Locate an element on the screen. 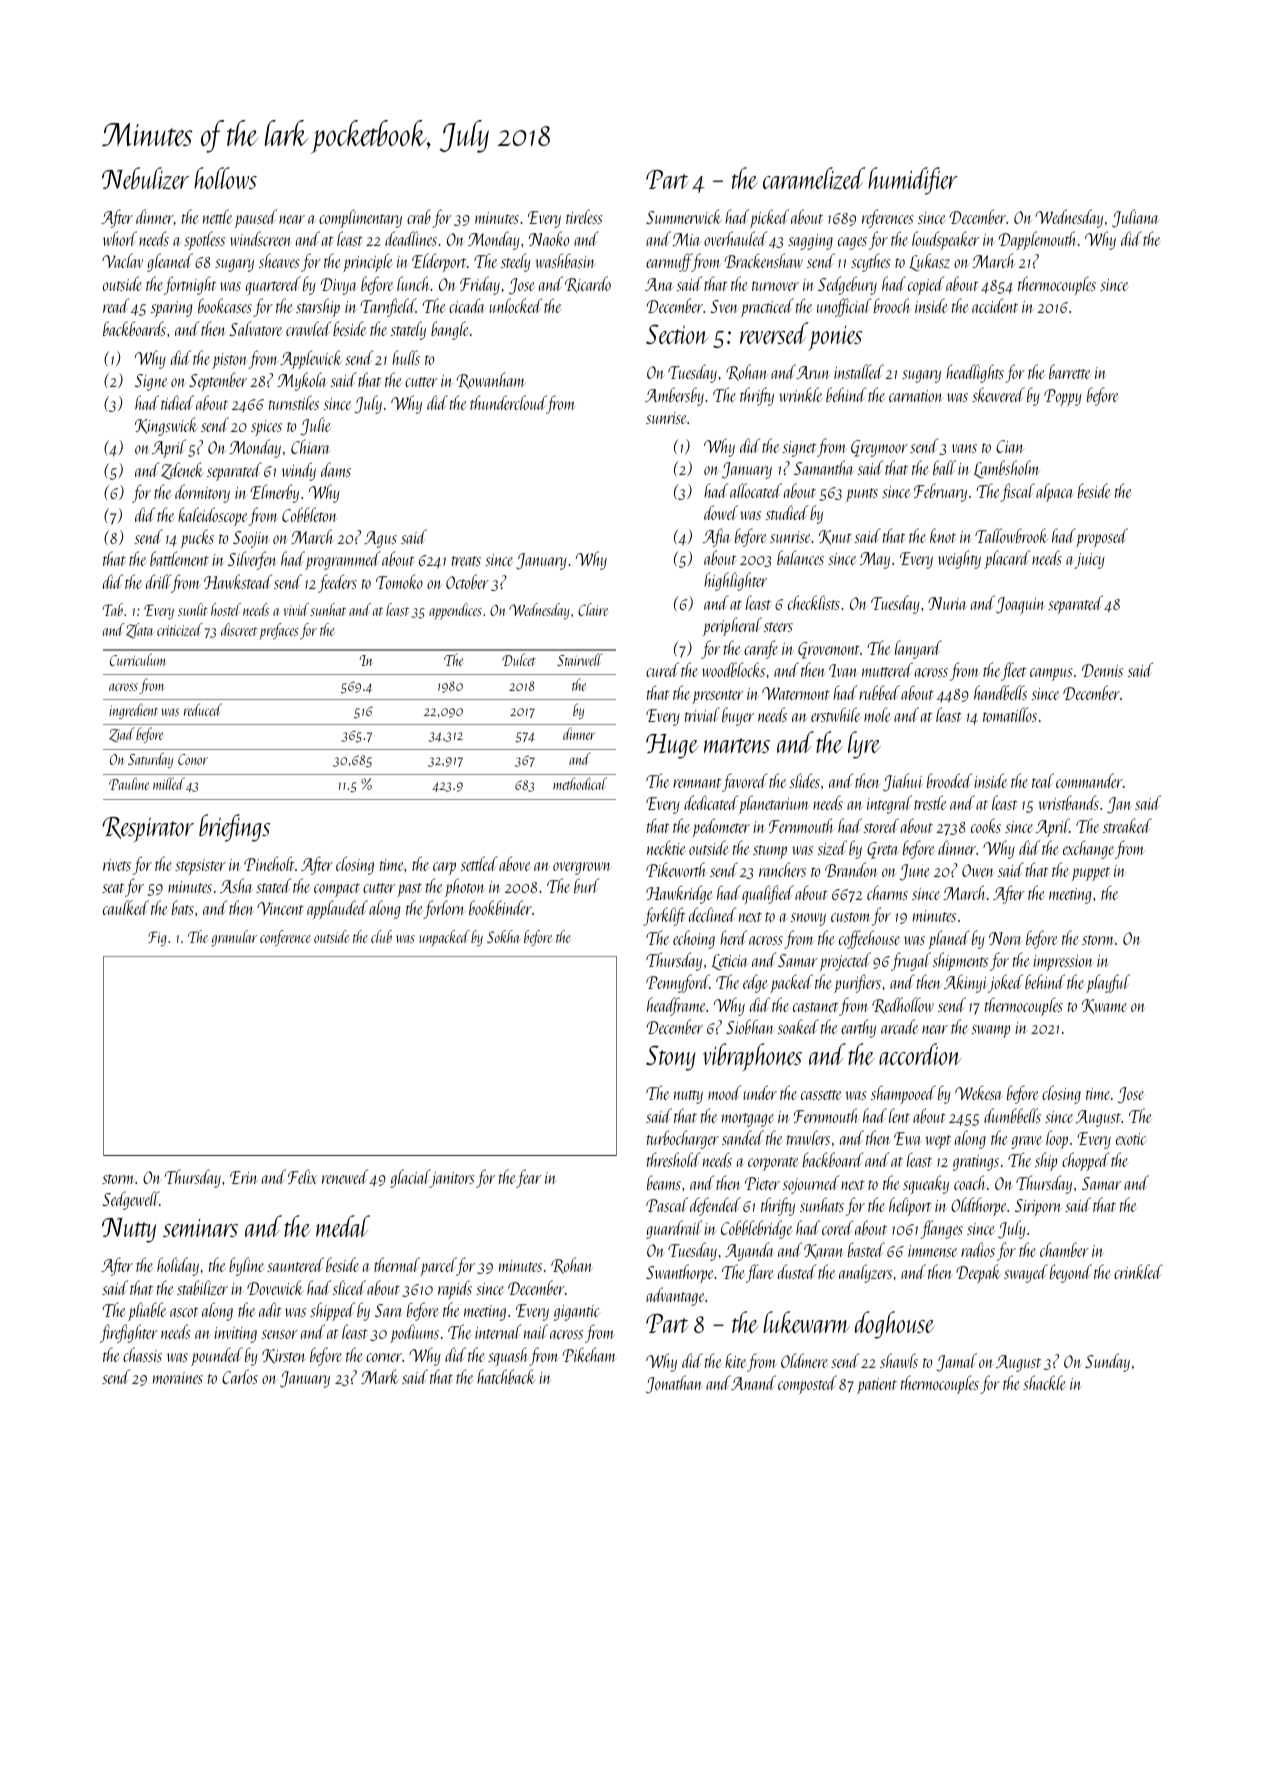  woodblocks is located at coordinates (733, 669).
